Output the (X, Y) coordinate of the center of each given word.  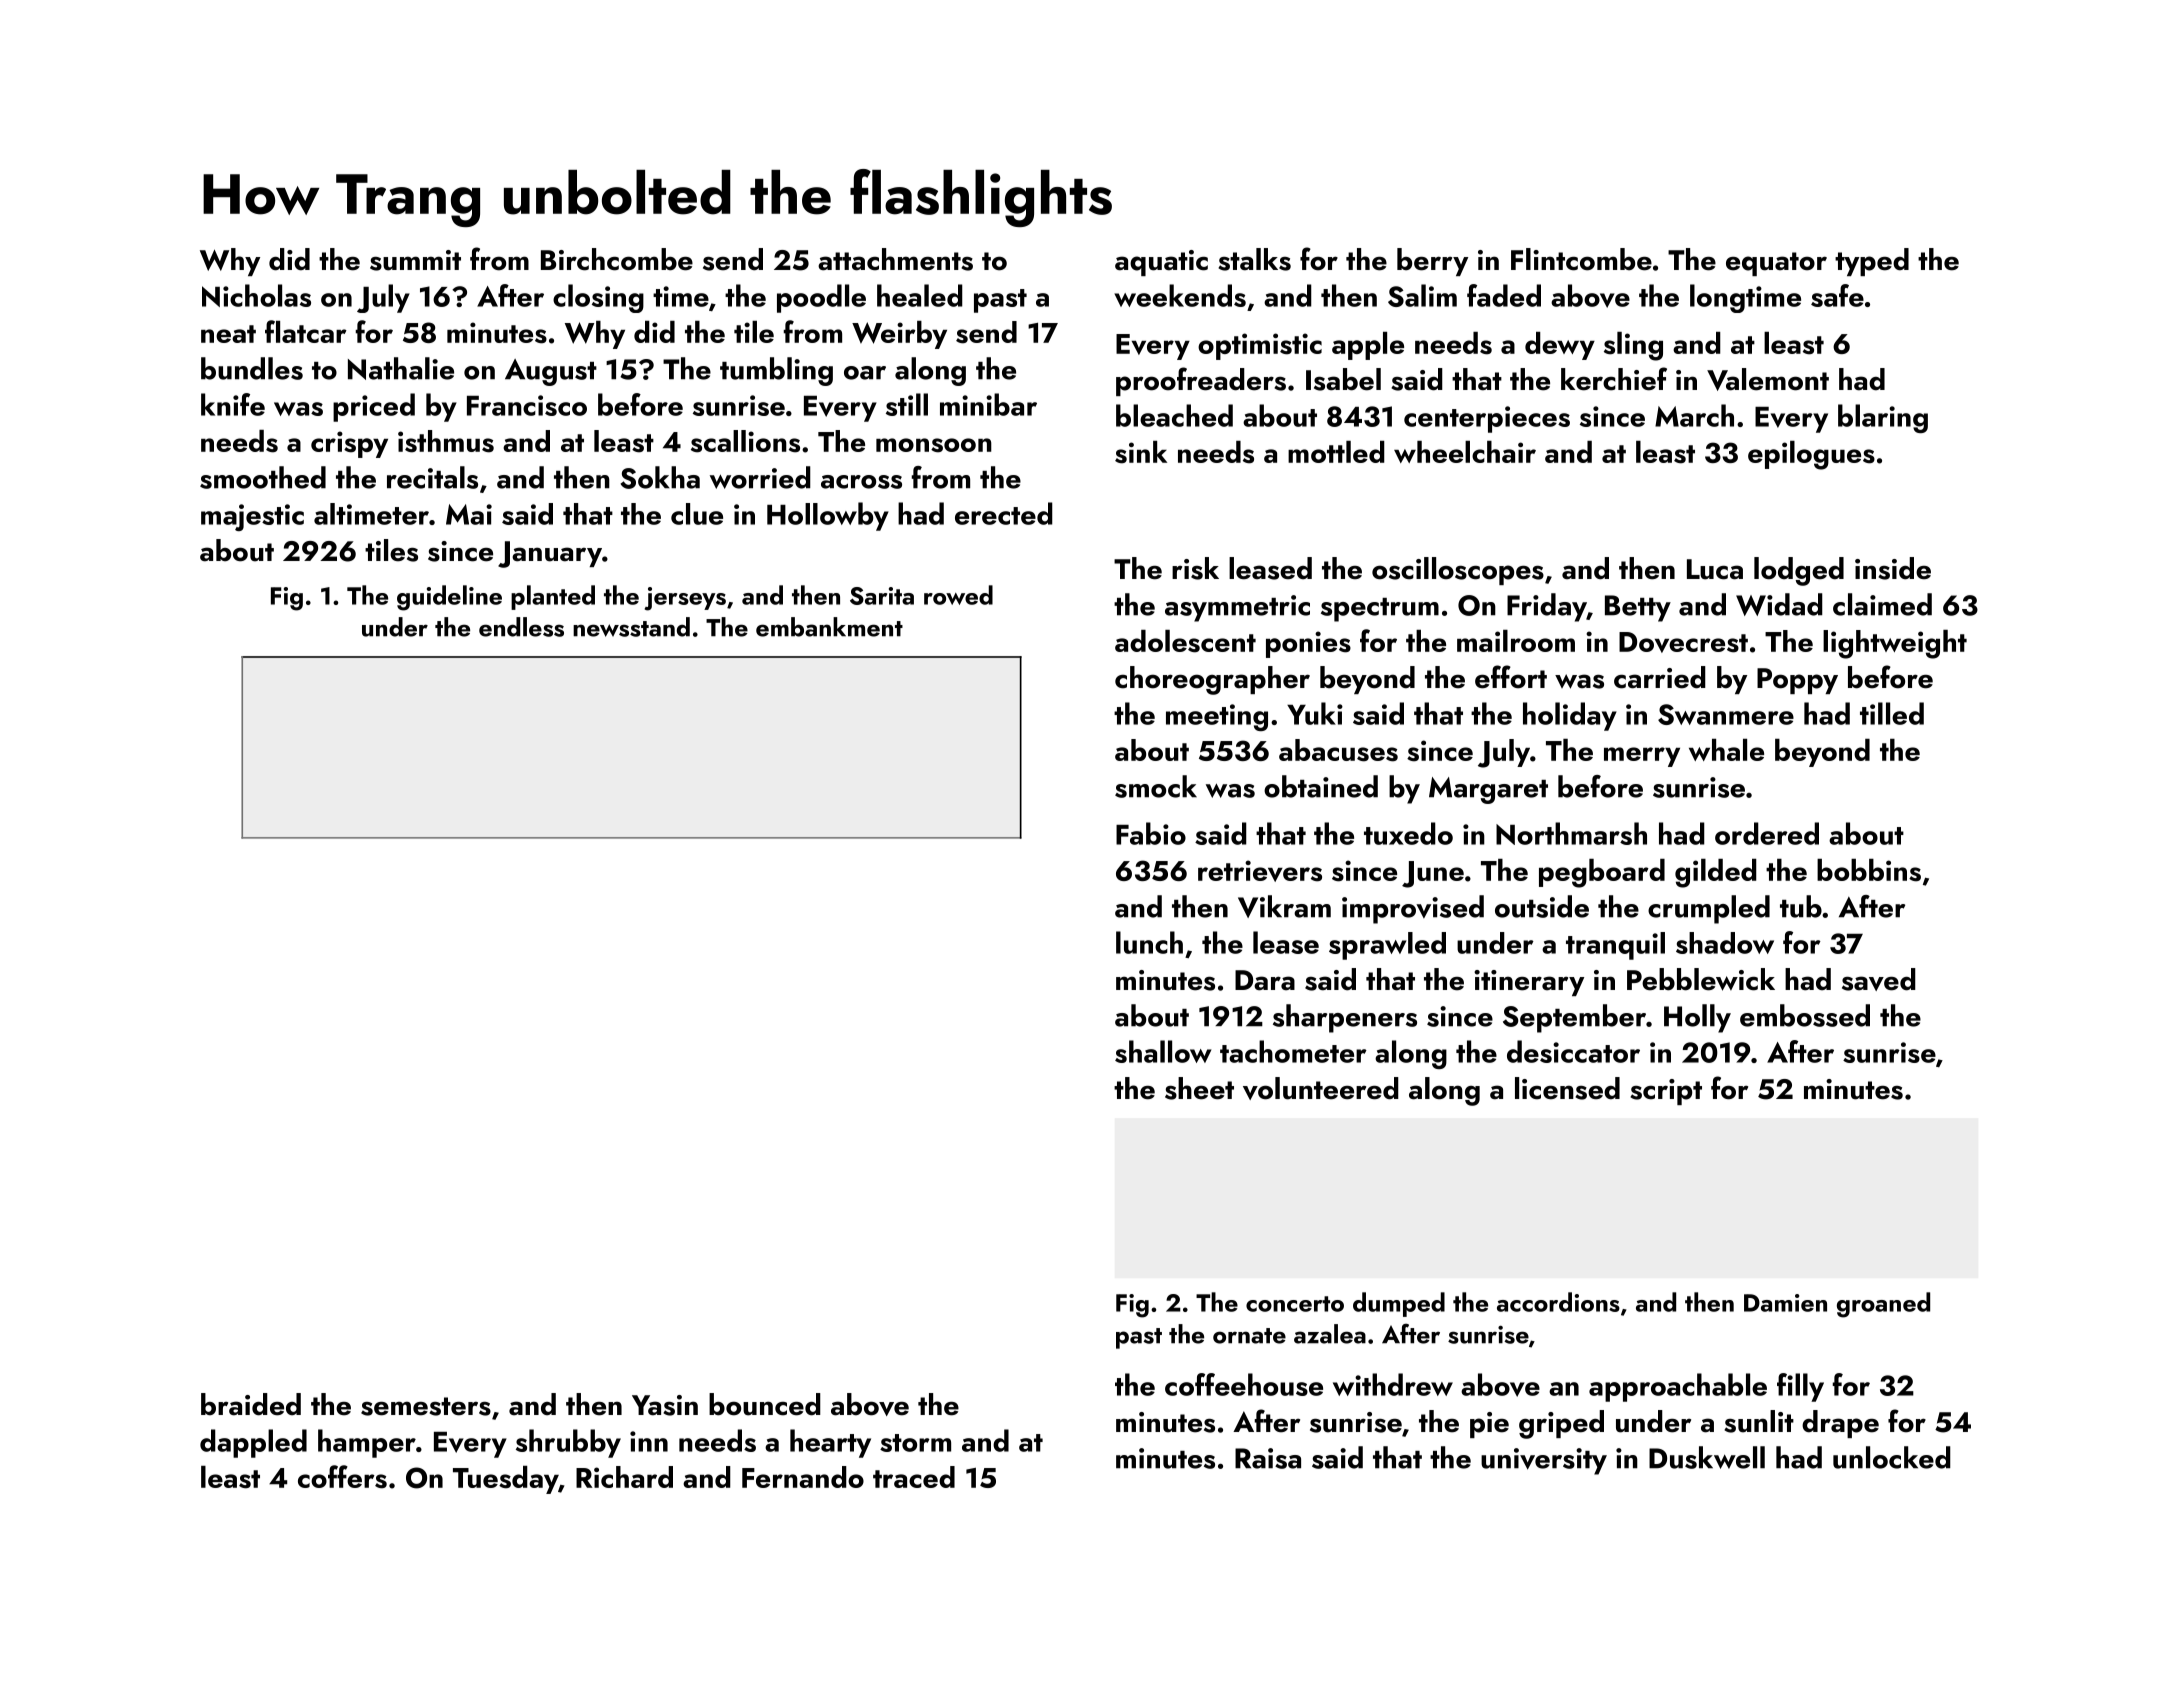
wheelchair (1465, 452)
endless (521, 627)
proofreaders (1201, 381)
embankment (829, 627)
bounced (765, 1404)
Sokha (660, 477)
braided (251, 1404)
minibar (988, 404)
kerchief (1614, 379)
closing (598, 298)
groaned (1883, 1305)
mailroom (1516, 641)
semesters (426, 1406)
